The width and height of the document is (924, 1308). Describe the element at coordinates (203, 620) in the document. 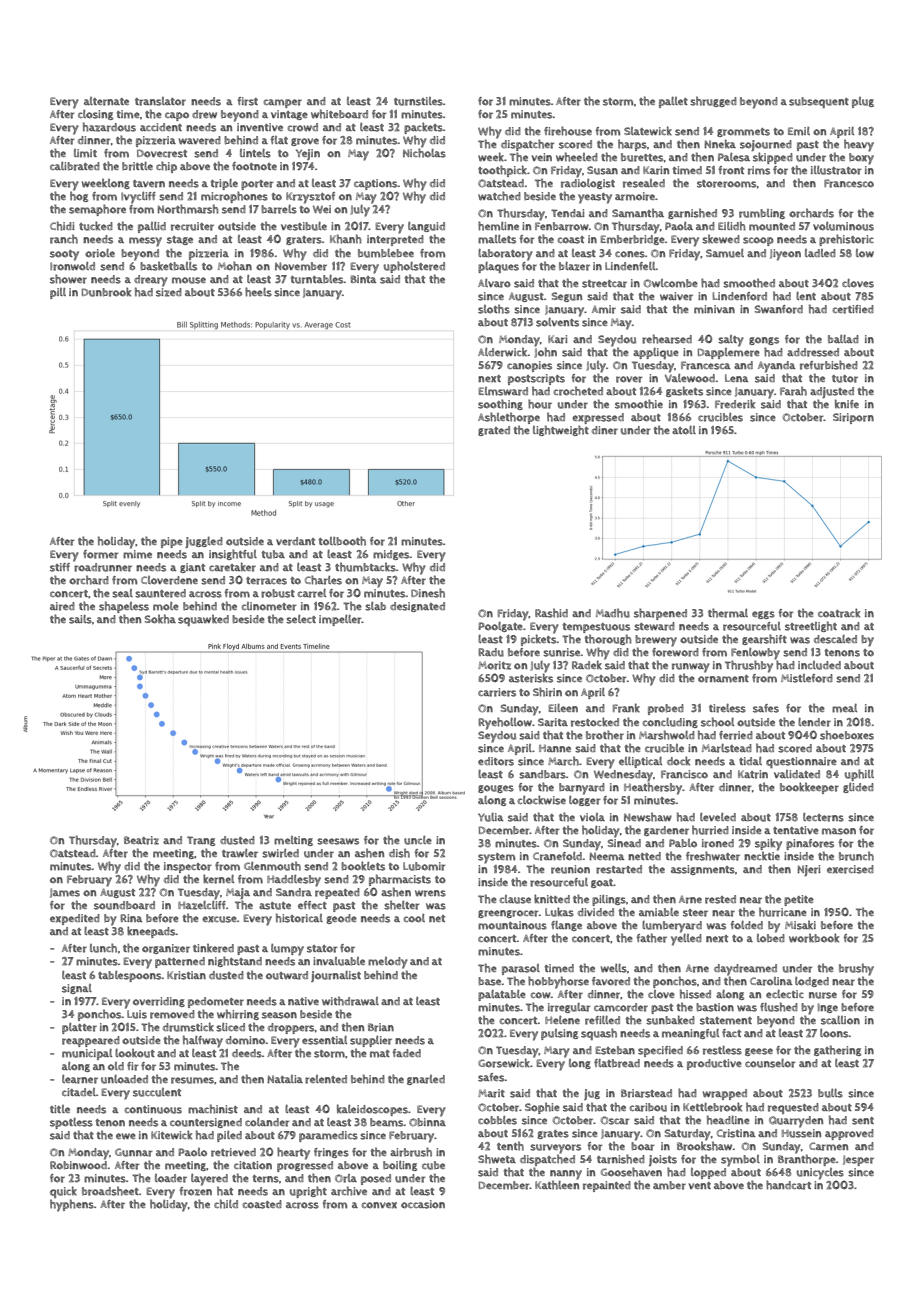

I see `squawked` at that location.
